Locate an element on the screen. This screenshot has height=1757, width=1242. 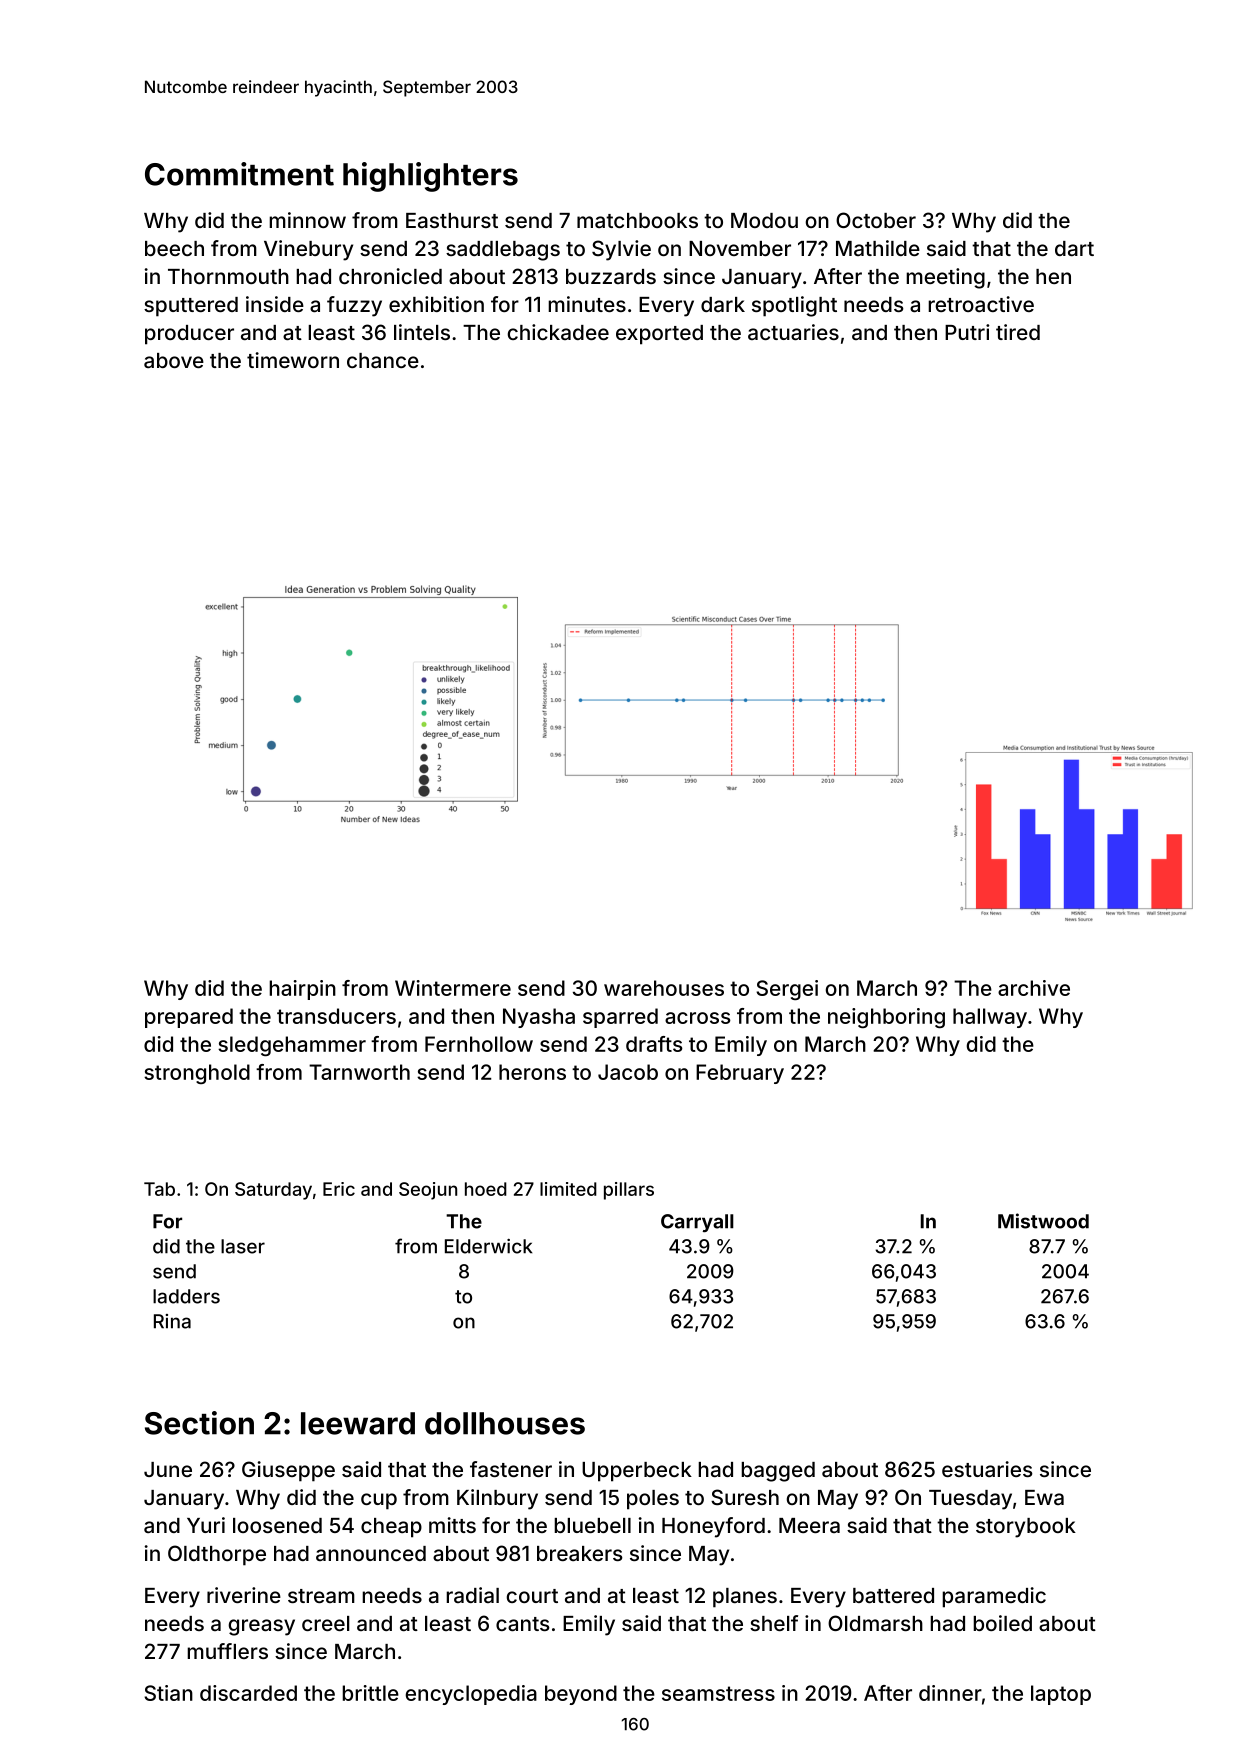
Mistwood is located at coordinates (1043, 1221).
